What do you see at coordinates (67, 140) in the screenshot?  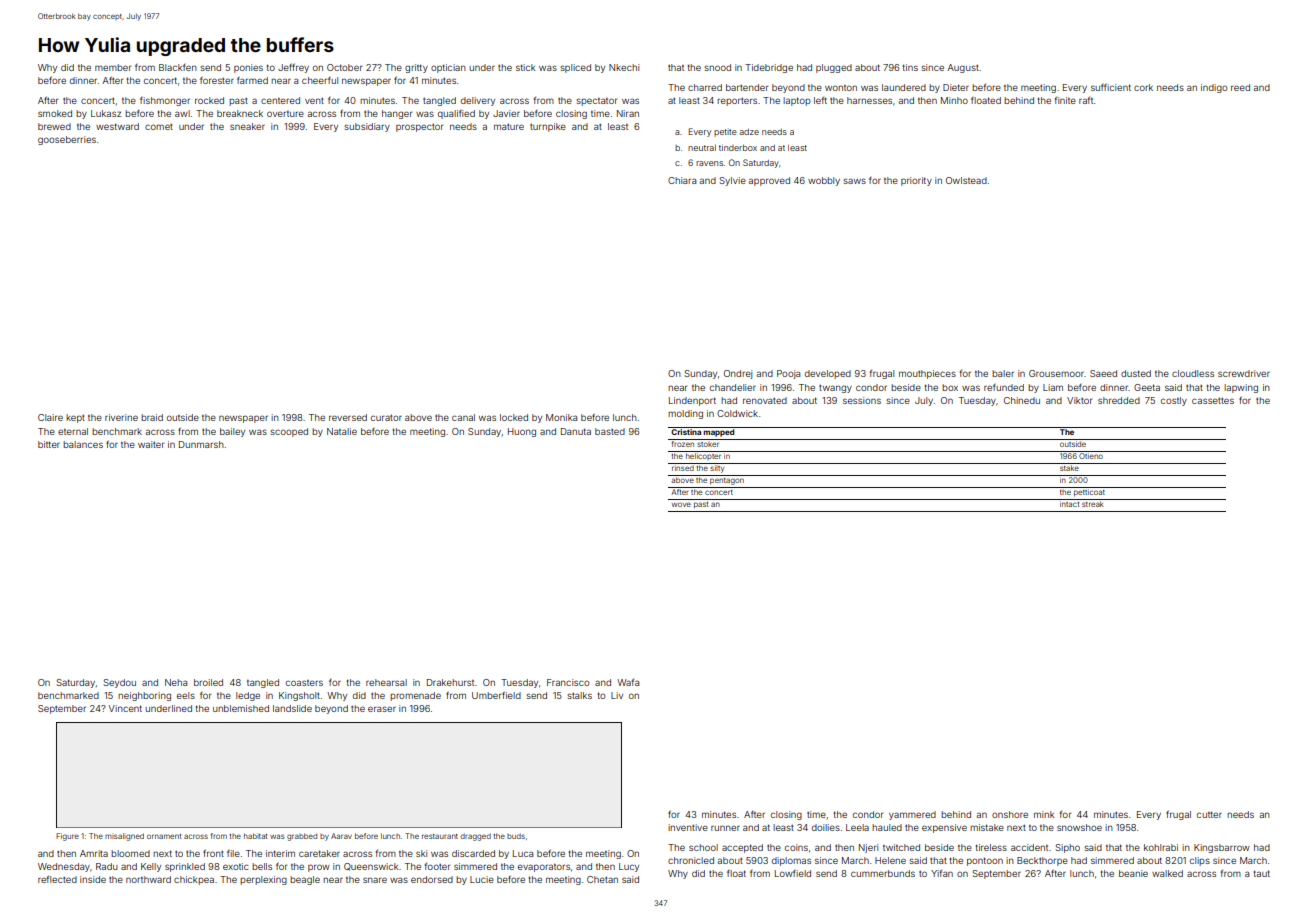 I see `gooseberries` at bounding box center [67, 140].
